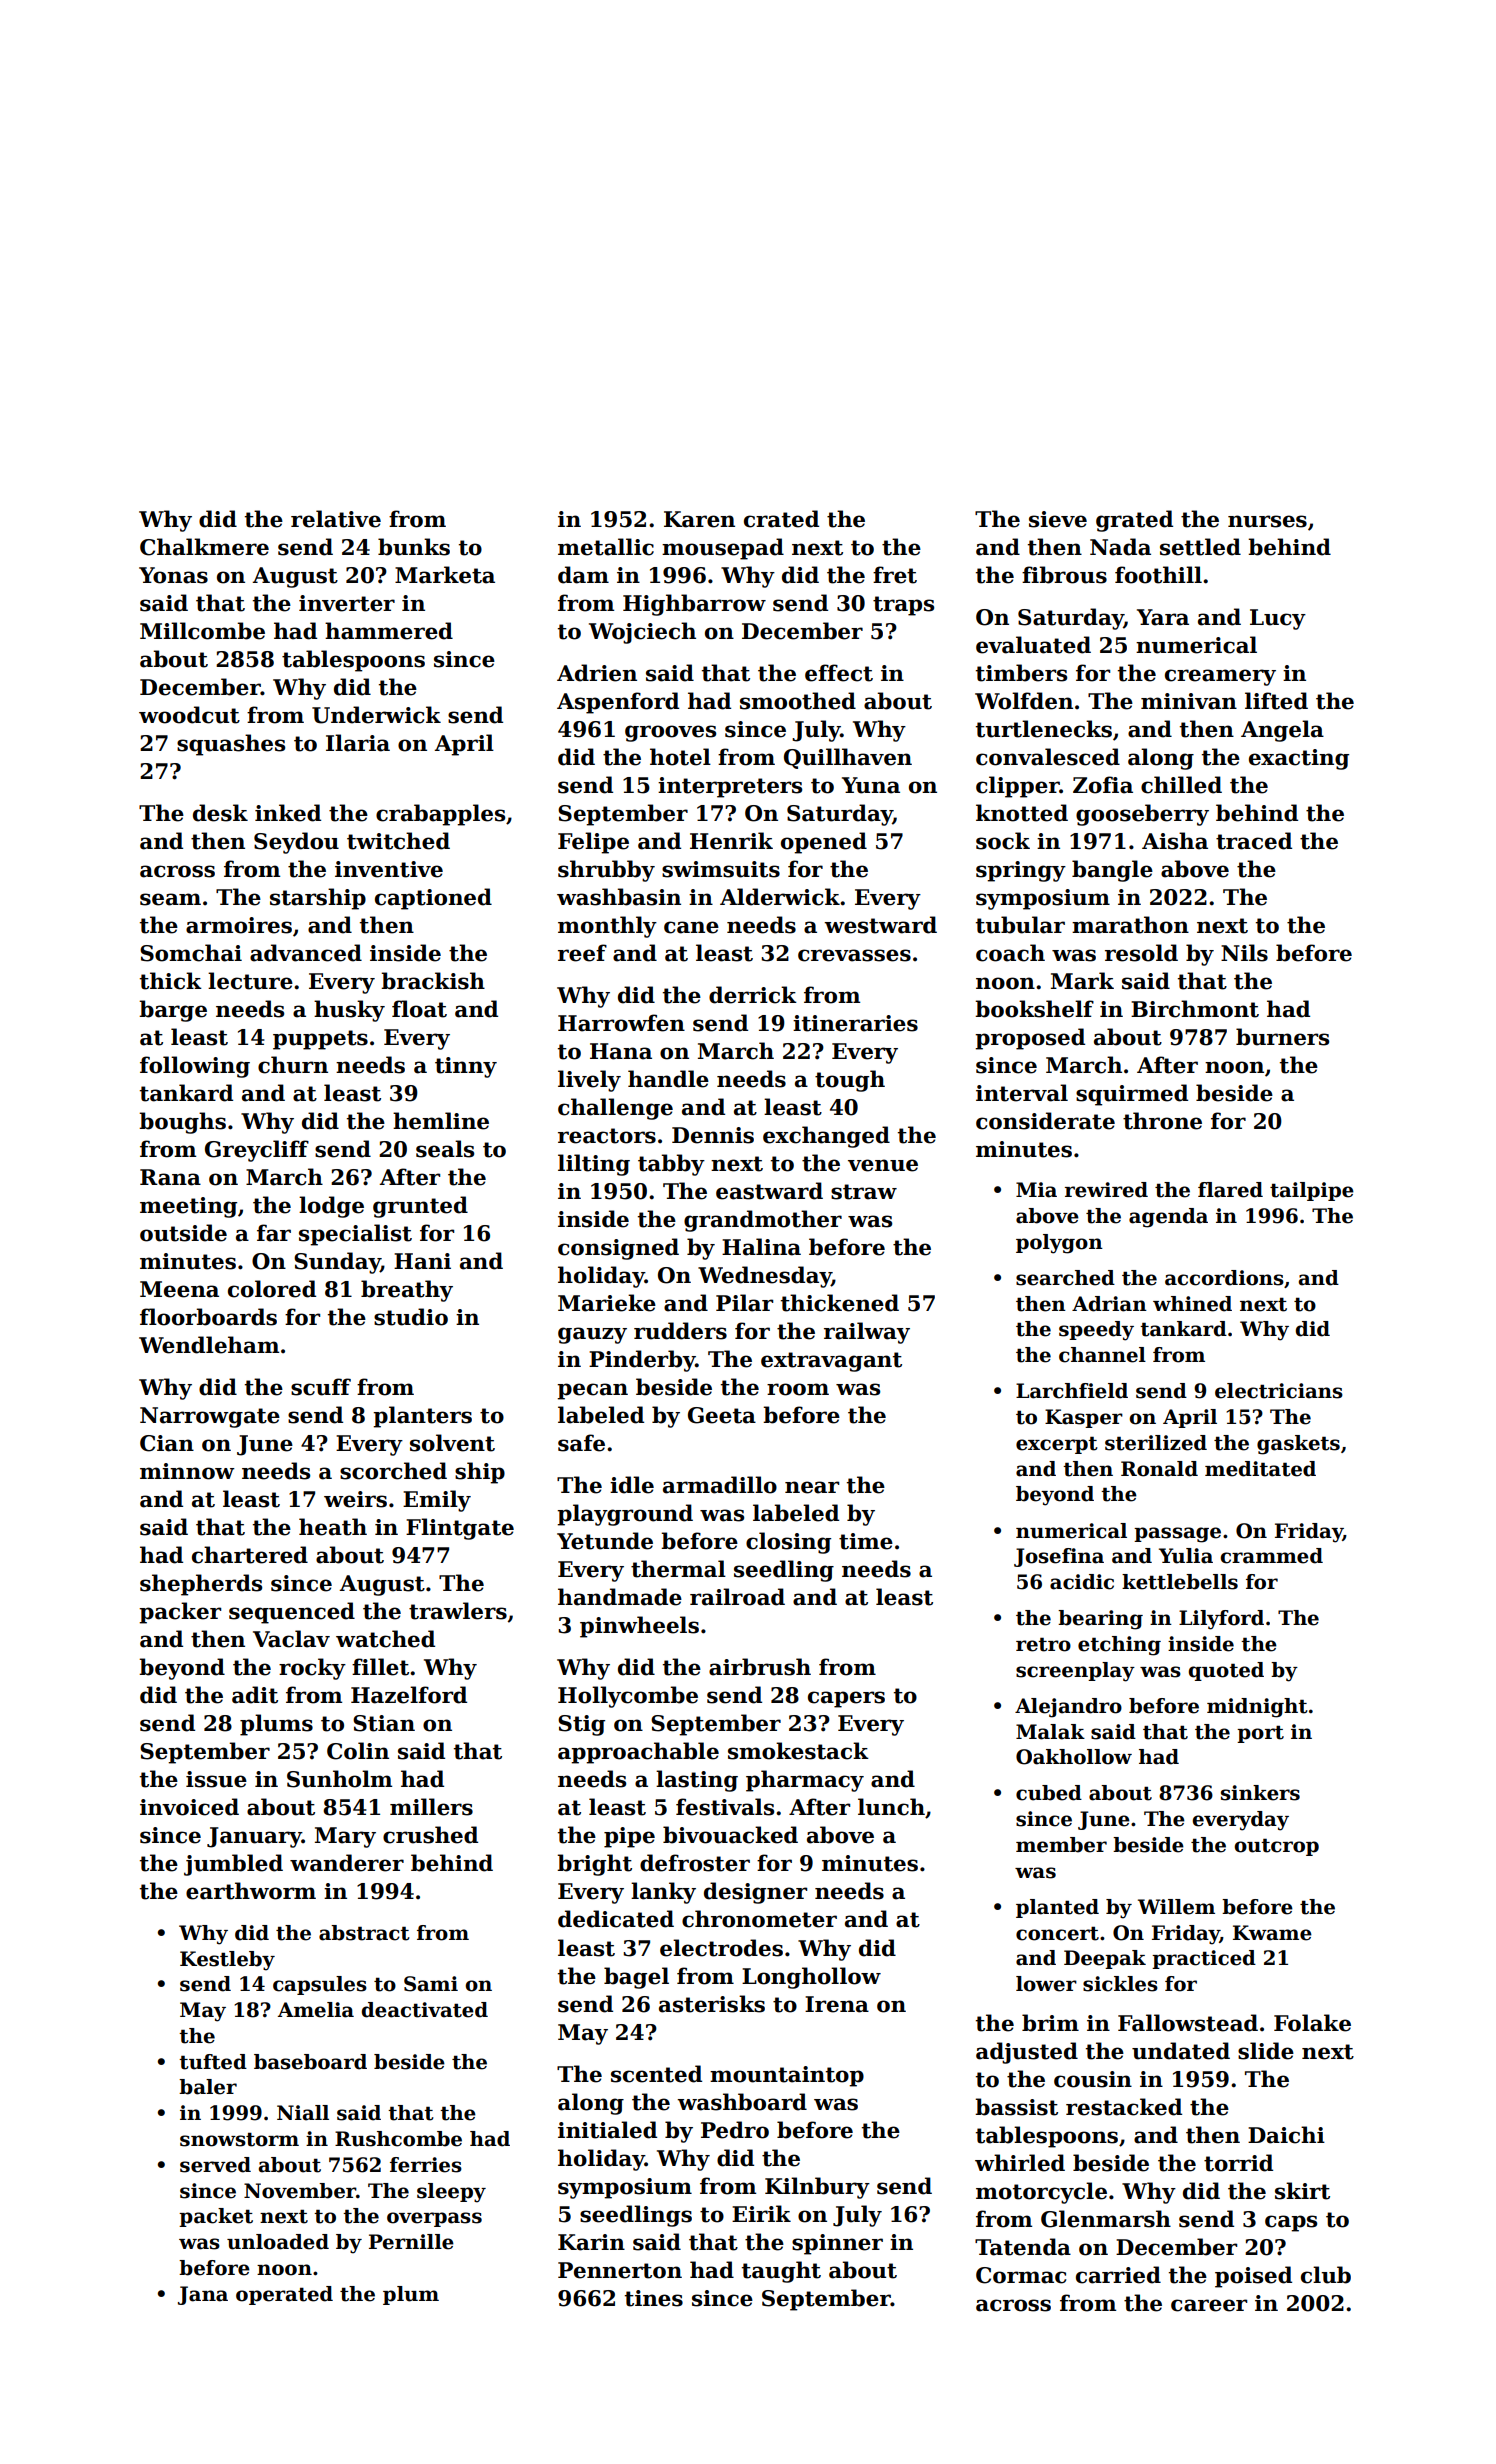 Image resolution: width=1496 pixels, height=2464 pixels. What do you see at coordinates (431, 1807) in the screenshot?
I see `millers` at bounding box center [431, 1807].
